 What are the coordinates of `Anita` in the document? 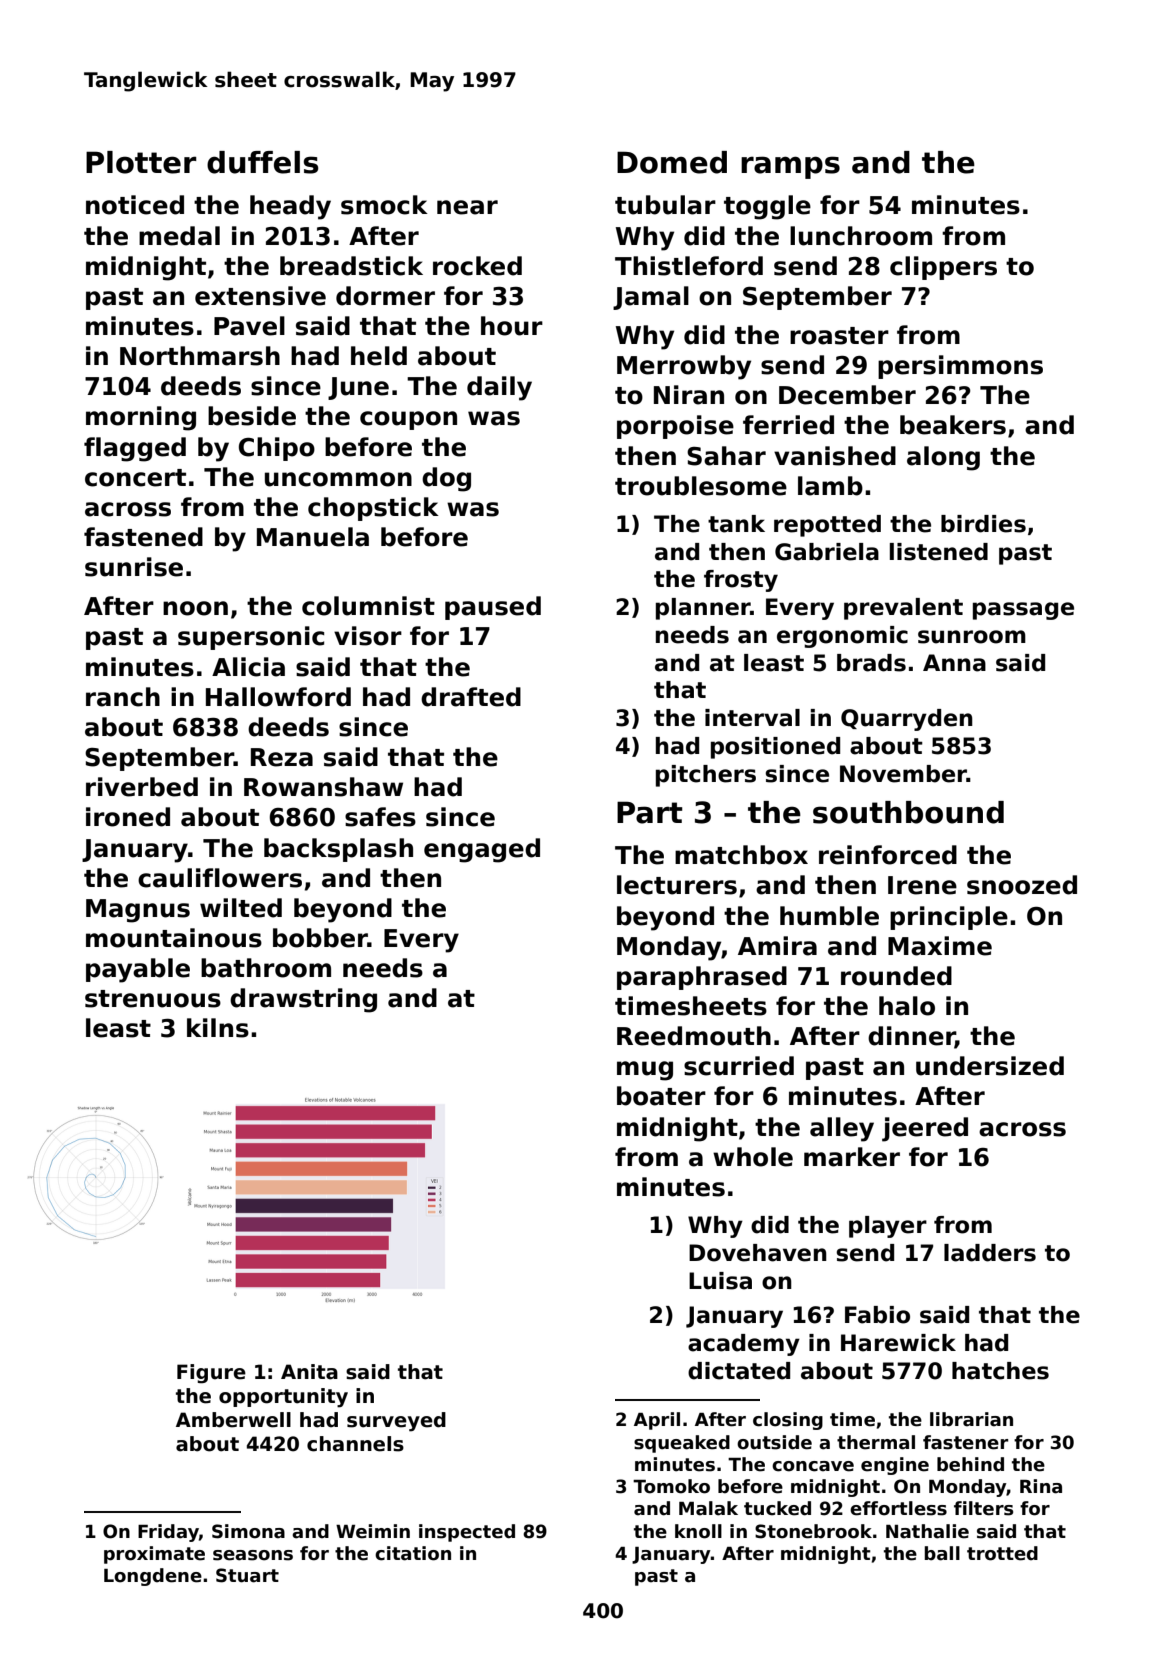 It's located at (309, 1372).
